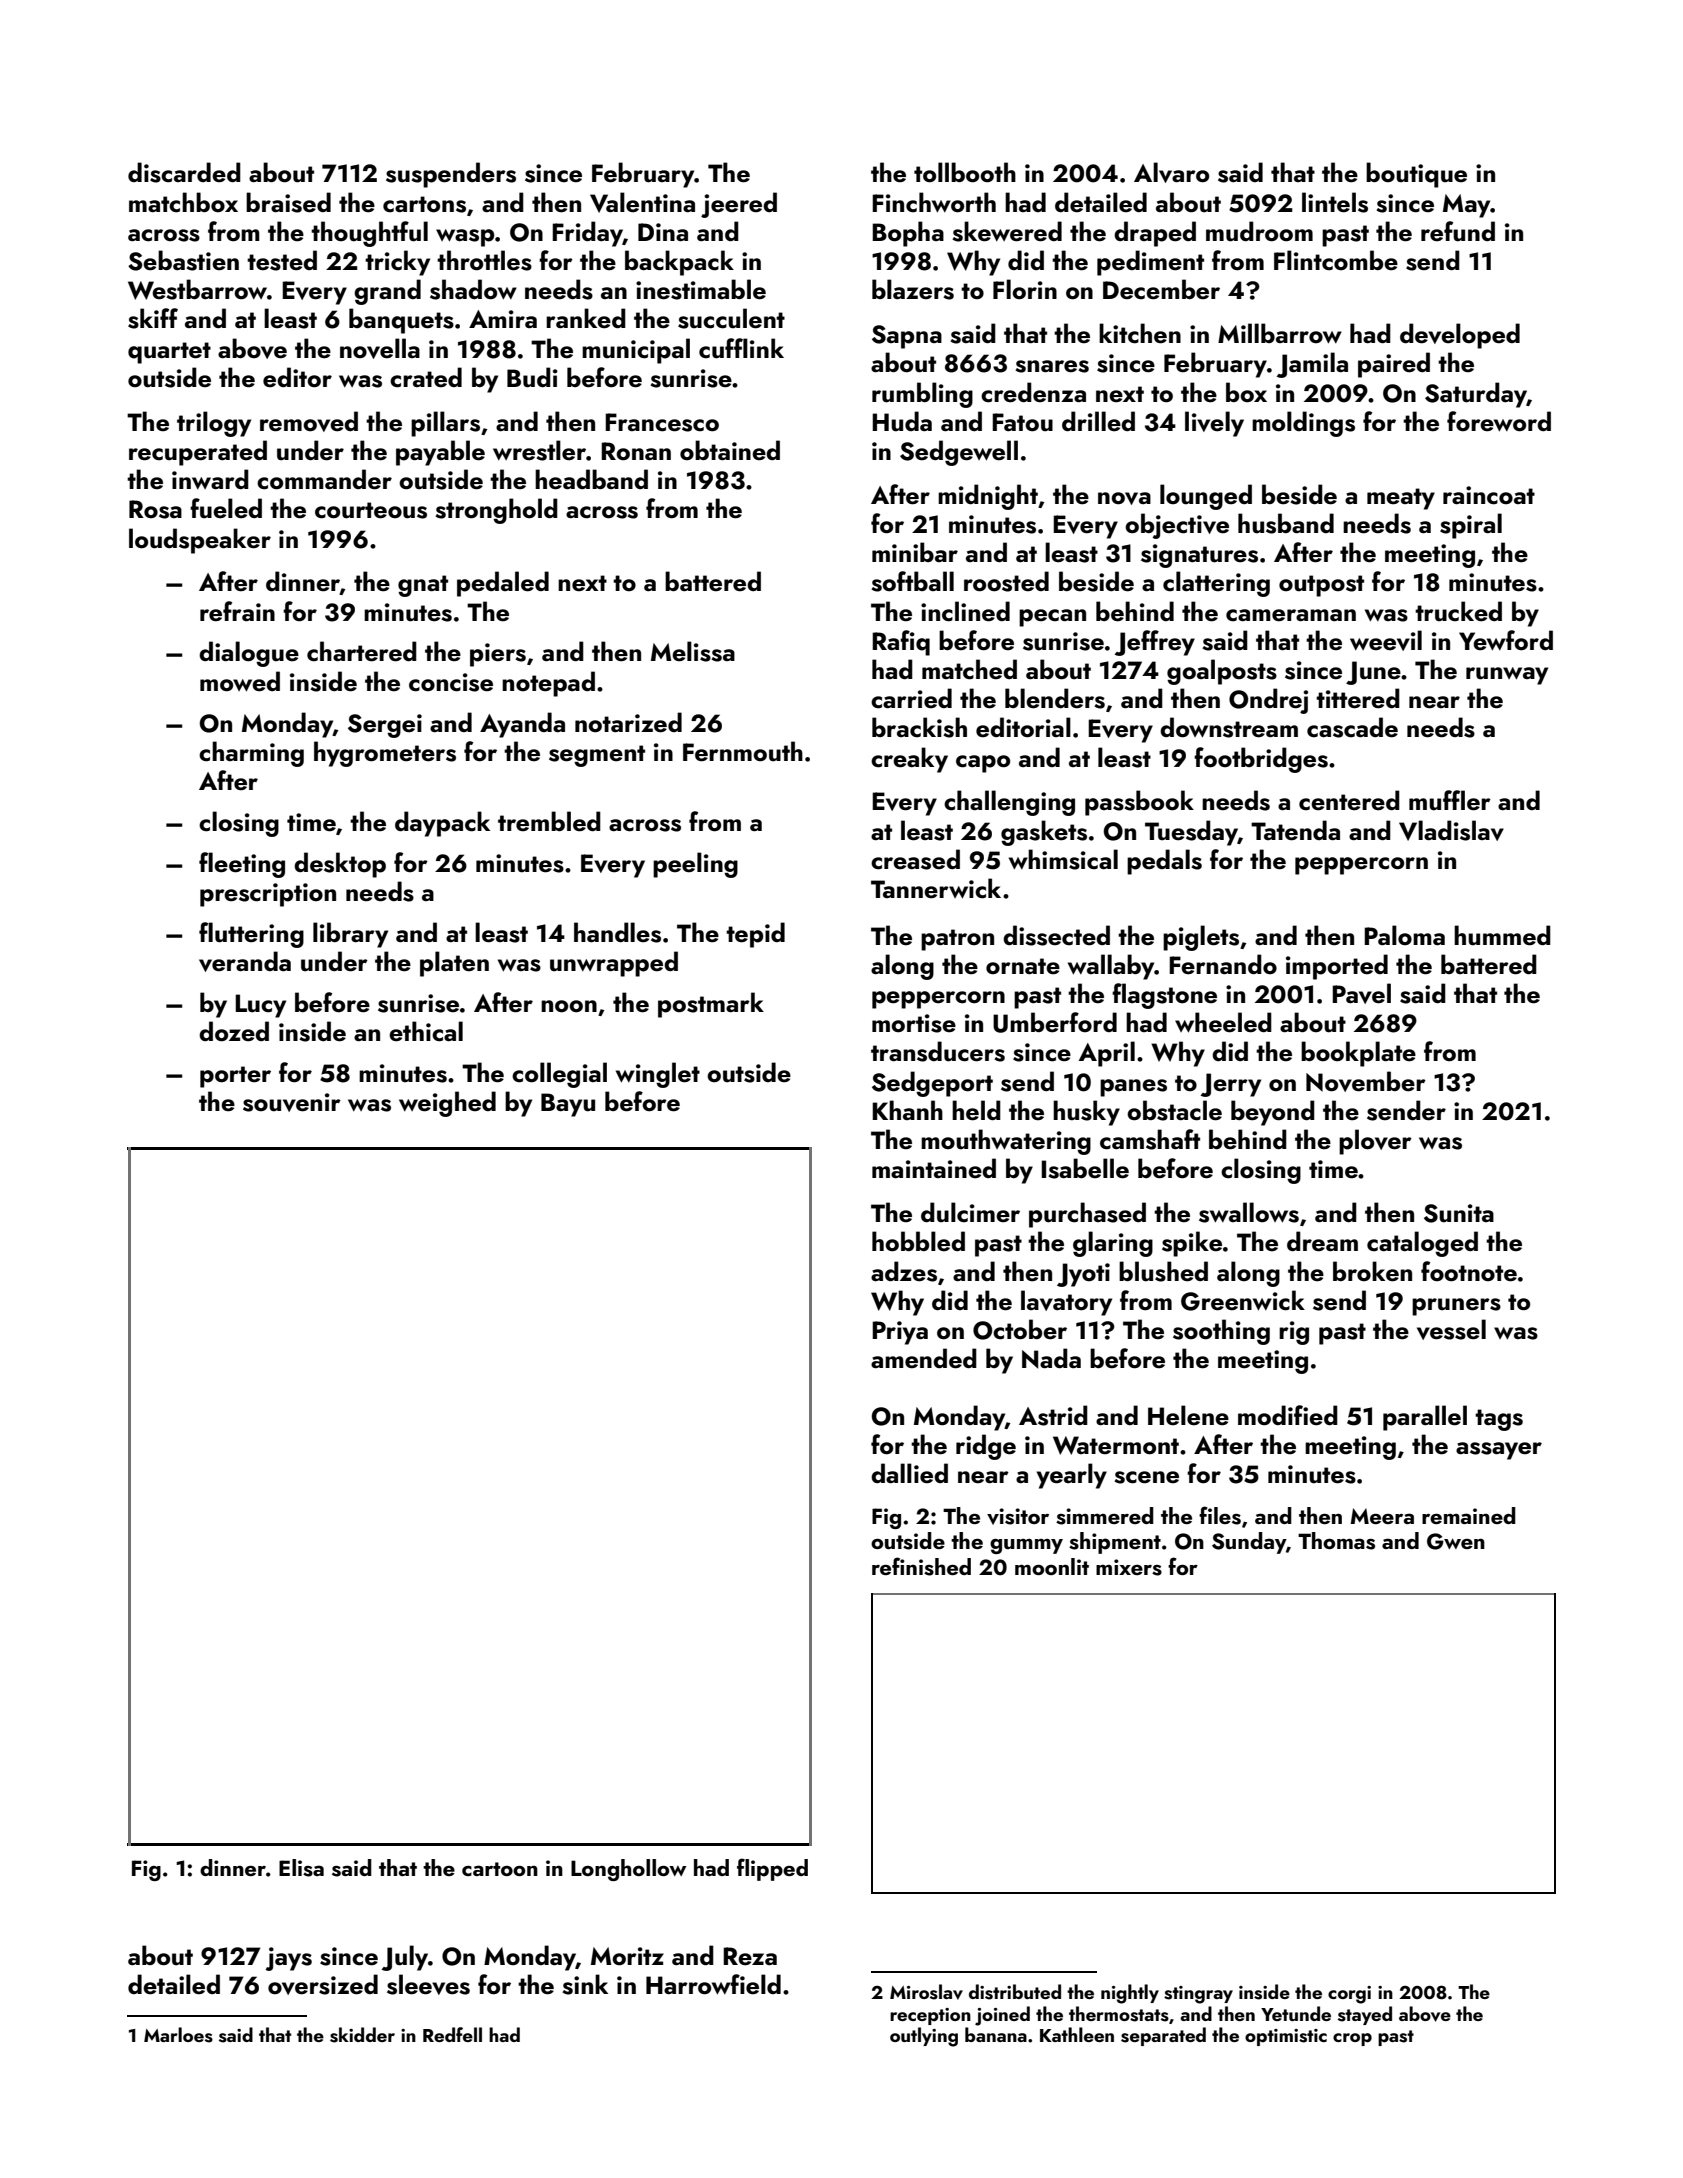 Image resolution: width=1683 pixels, height=2178 pixels. What do you see at coordinates (695, 865) in the image?
I see `peeling` at bounding box center [695, 865].
